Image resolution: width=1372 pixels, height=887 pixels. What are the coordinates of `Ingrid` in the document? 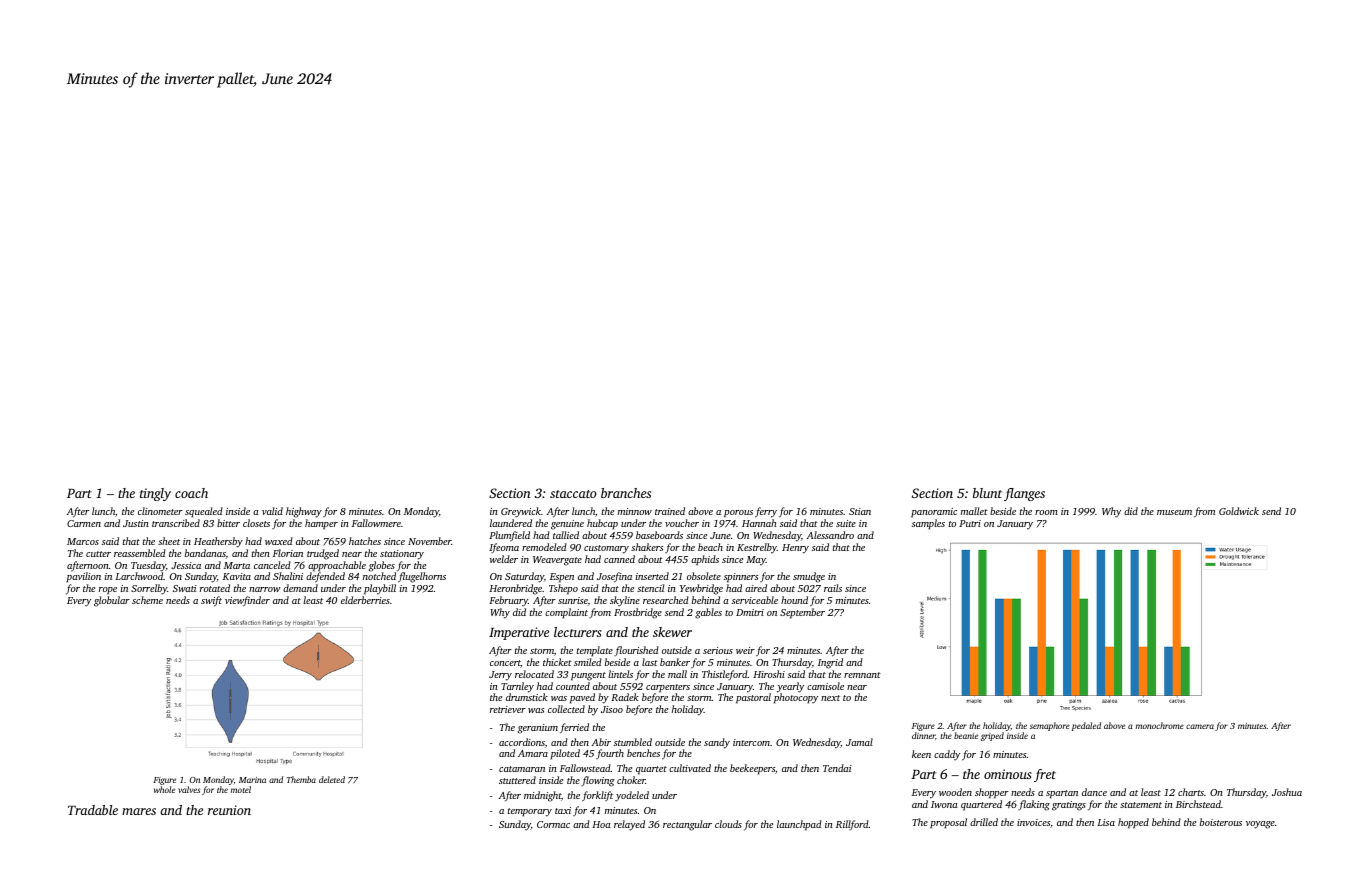 It's located at (830, 663).
